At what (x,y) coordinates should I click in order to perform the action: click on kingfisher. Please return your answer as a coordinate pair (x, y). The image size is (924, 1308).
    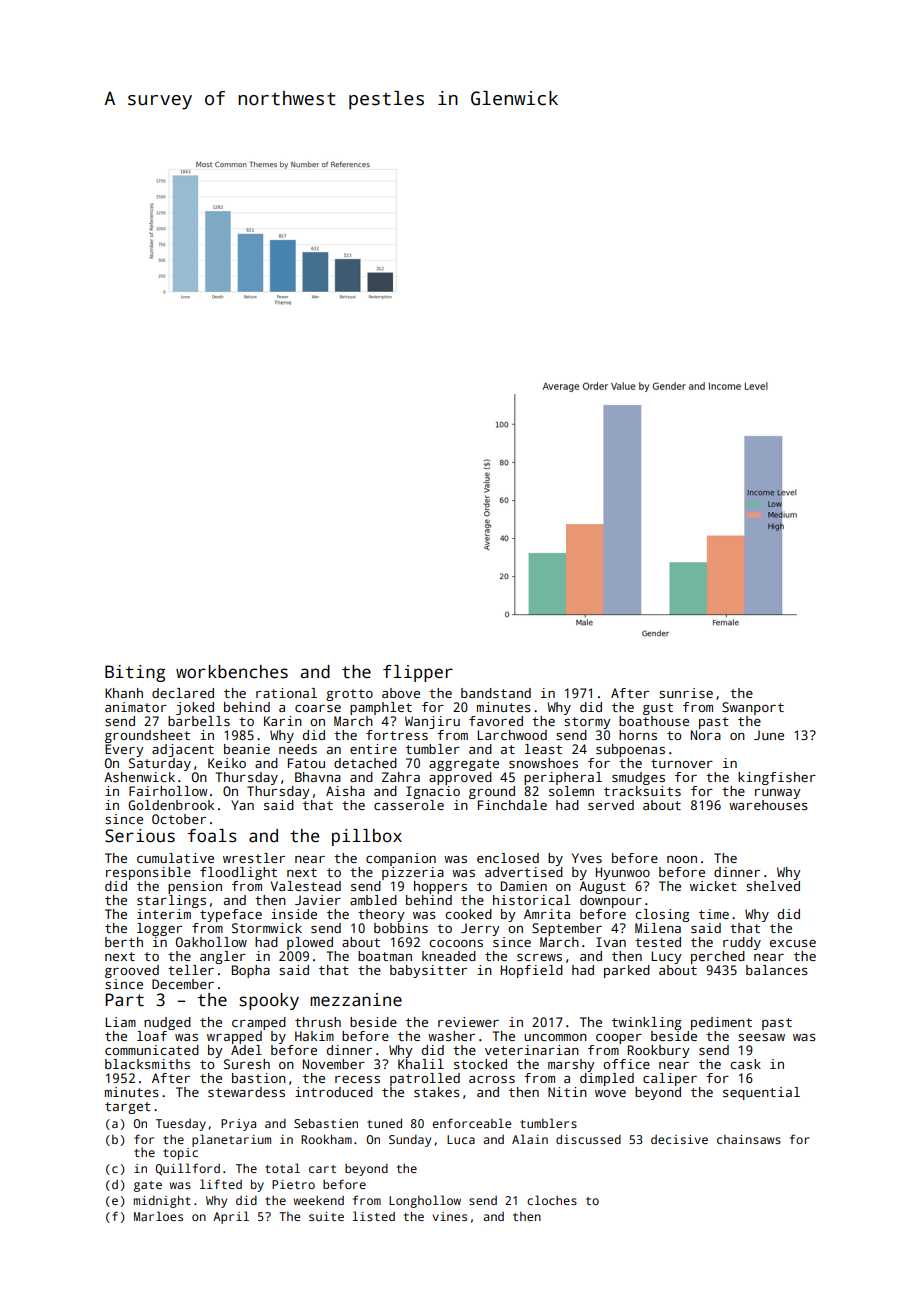
    Looking at the image, I should click on (777, 778).
